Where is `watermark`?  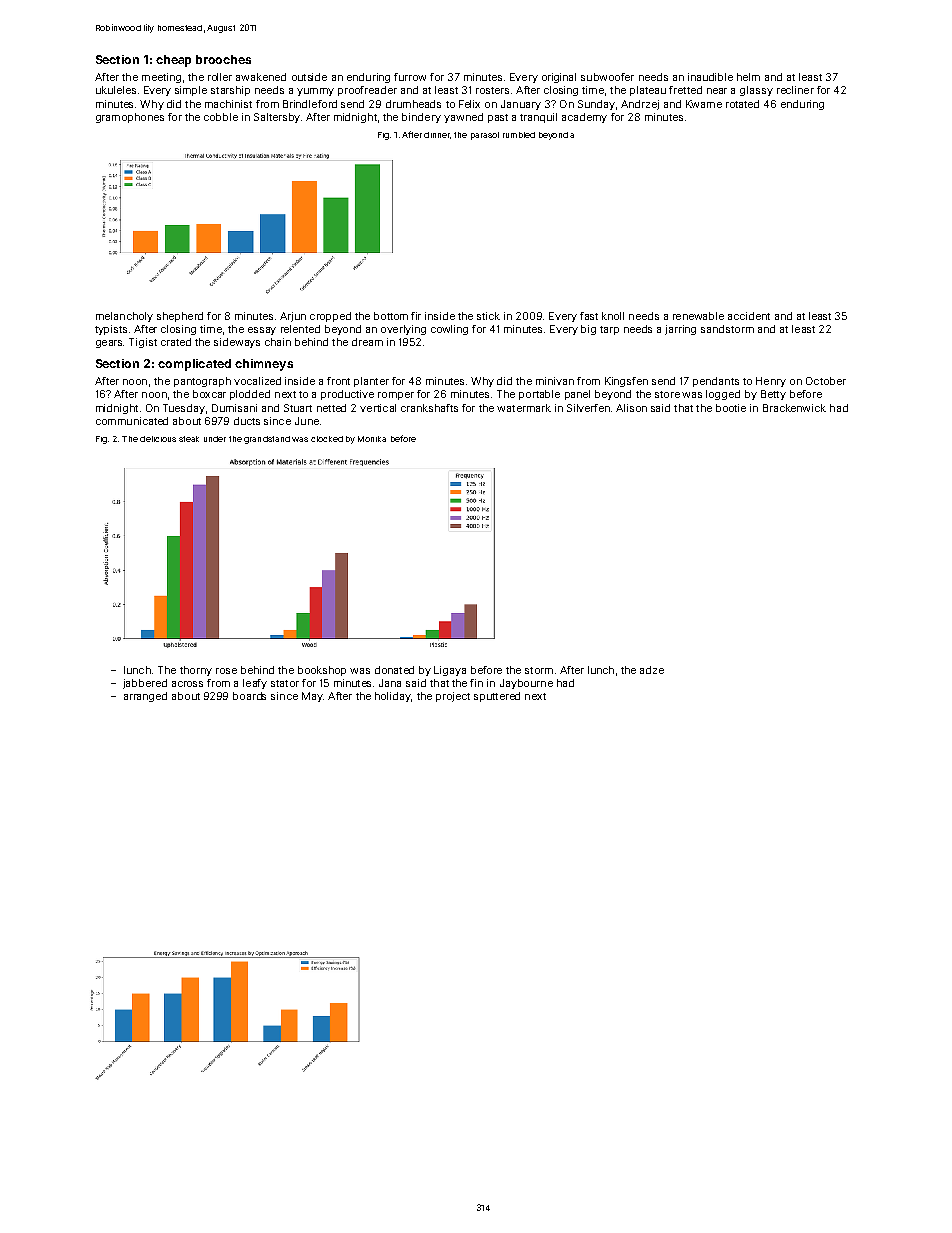
watermark is located at coordinates (524, 408).
